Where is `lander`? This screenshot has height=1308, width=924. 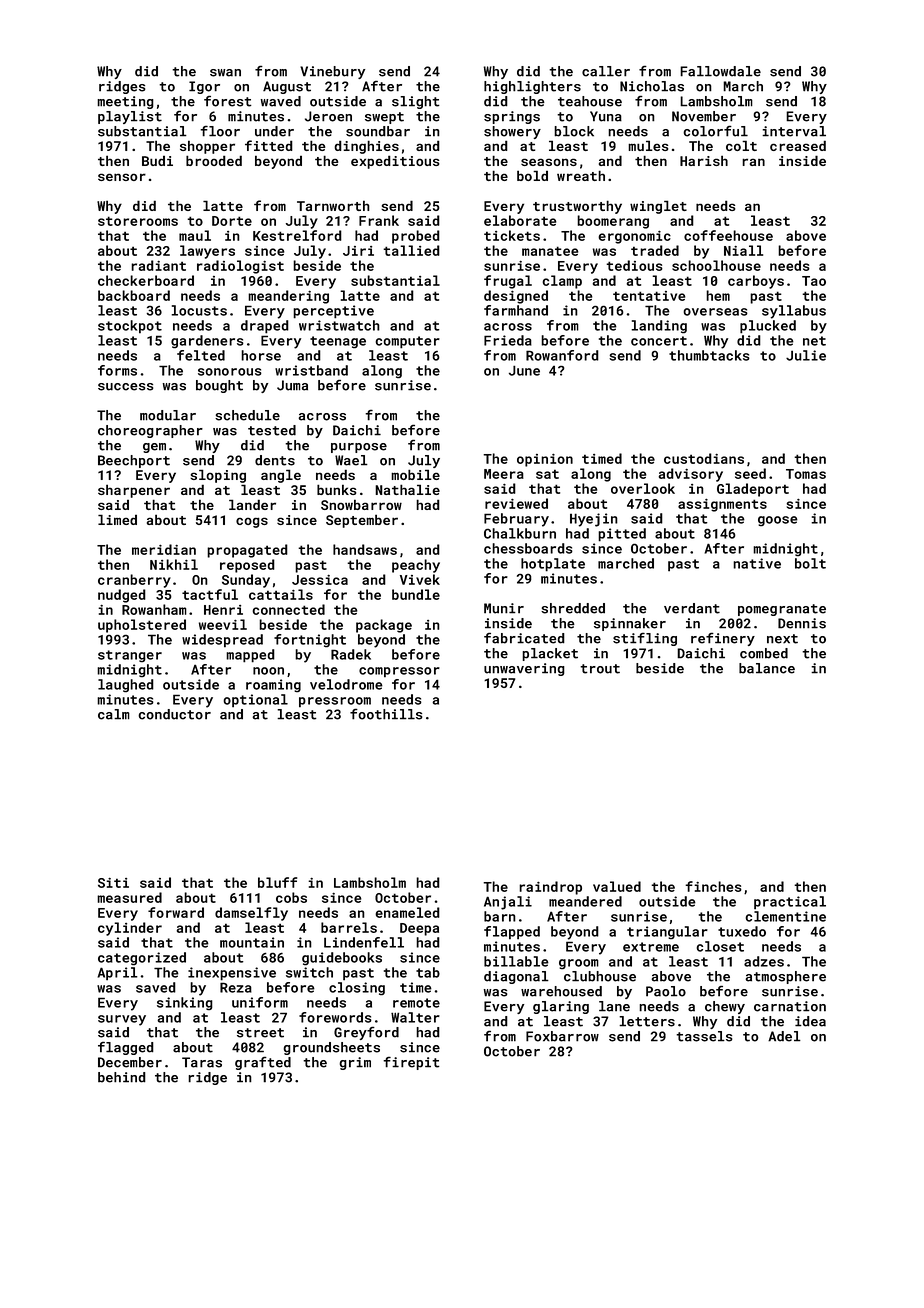
lander is located at coordinates (252, 504).
